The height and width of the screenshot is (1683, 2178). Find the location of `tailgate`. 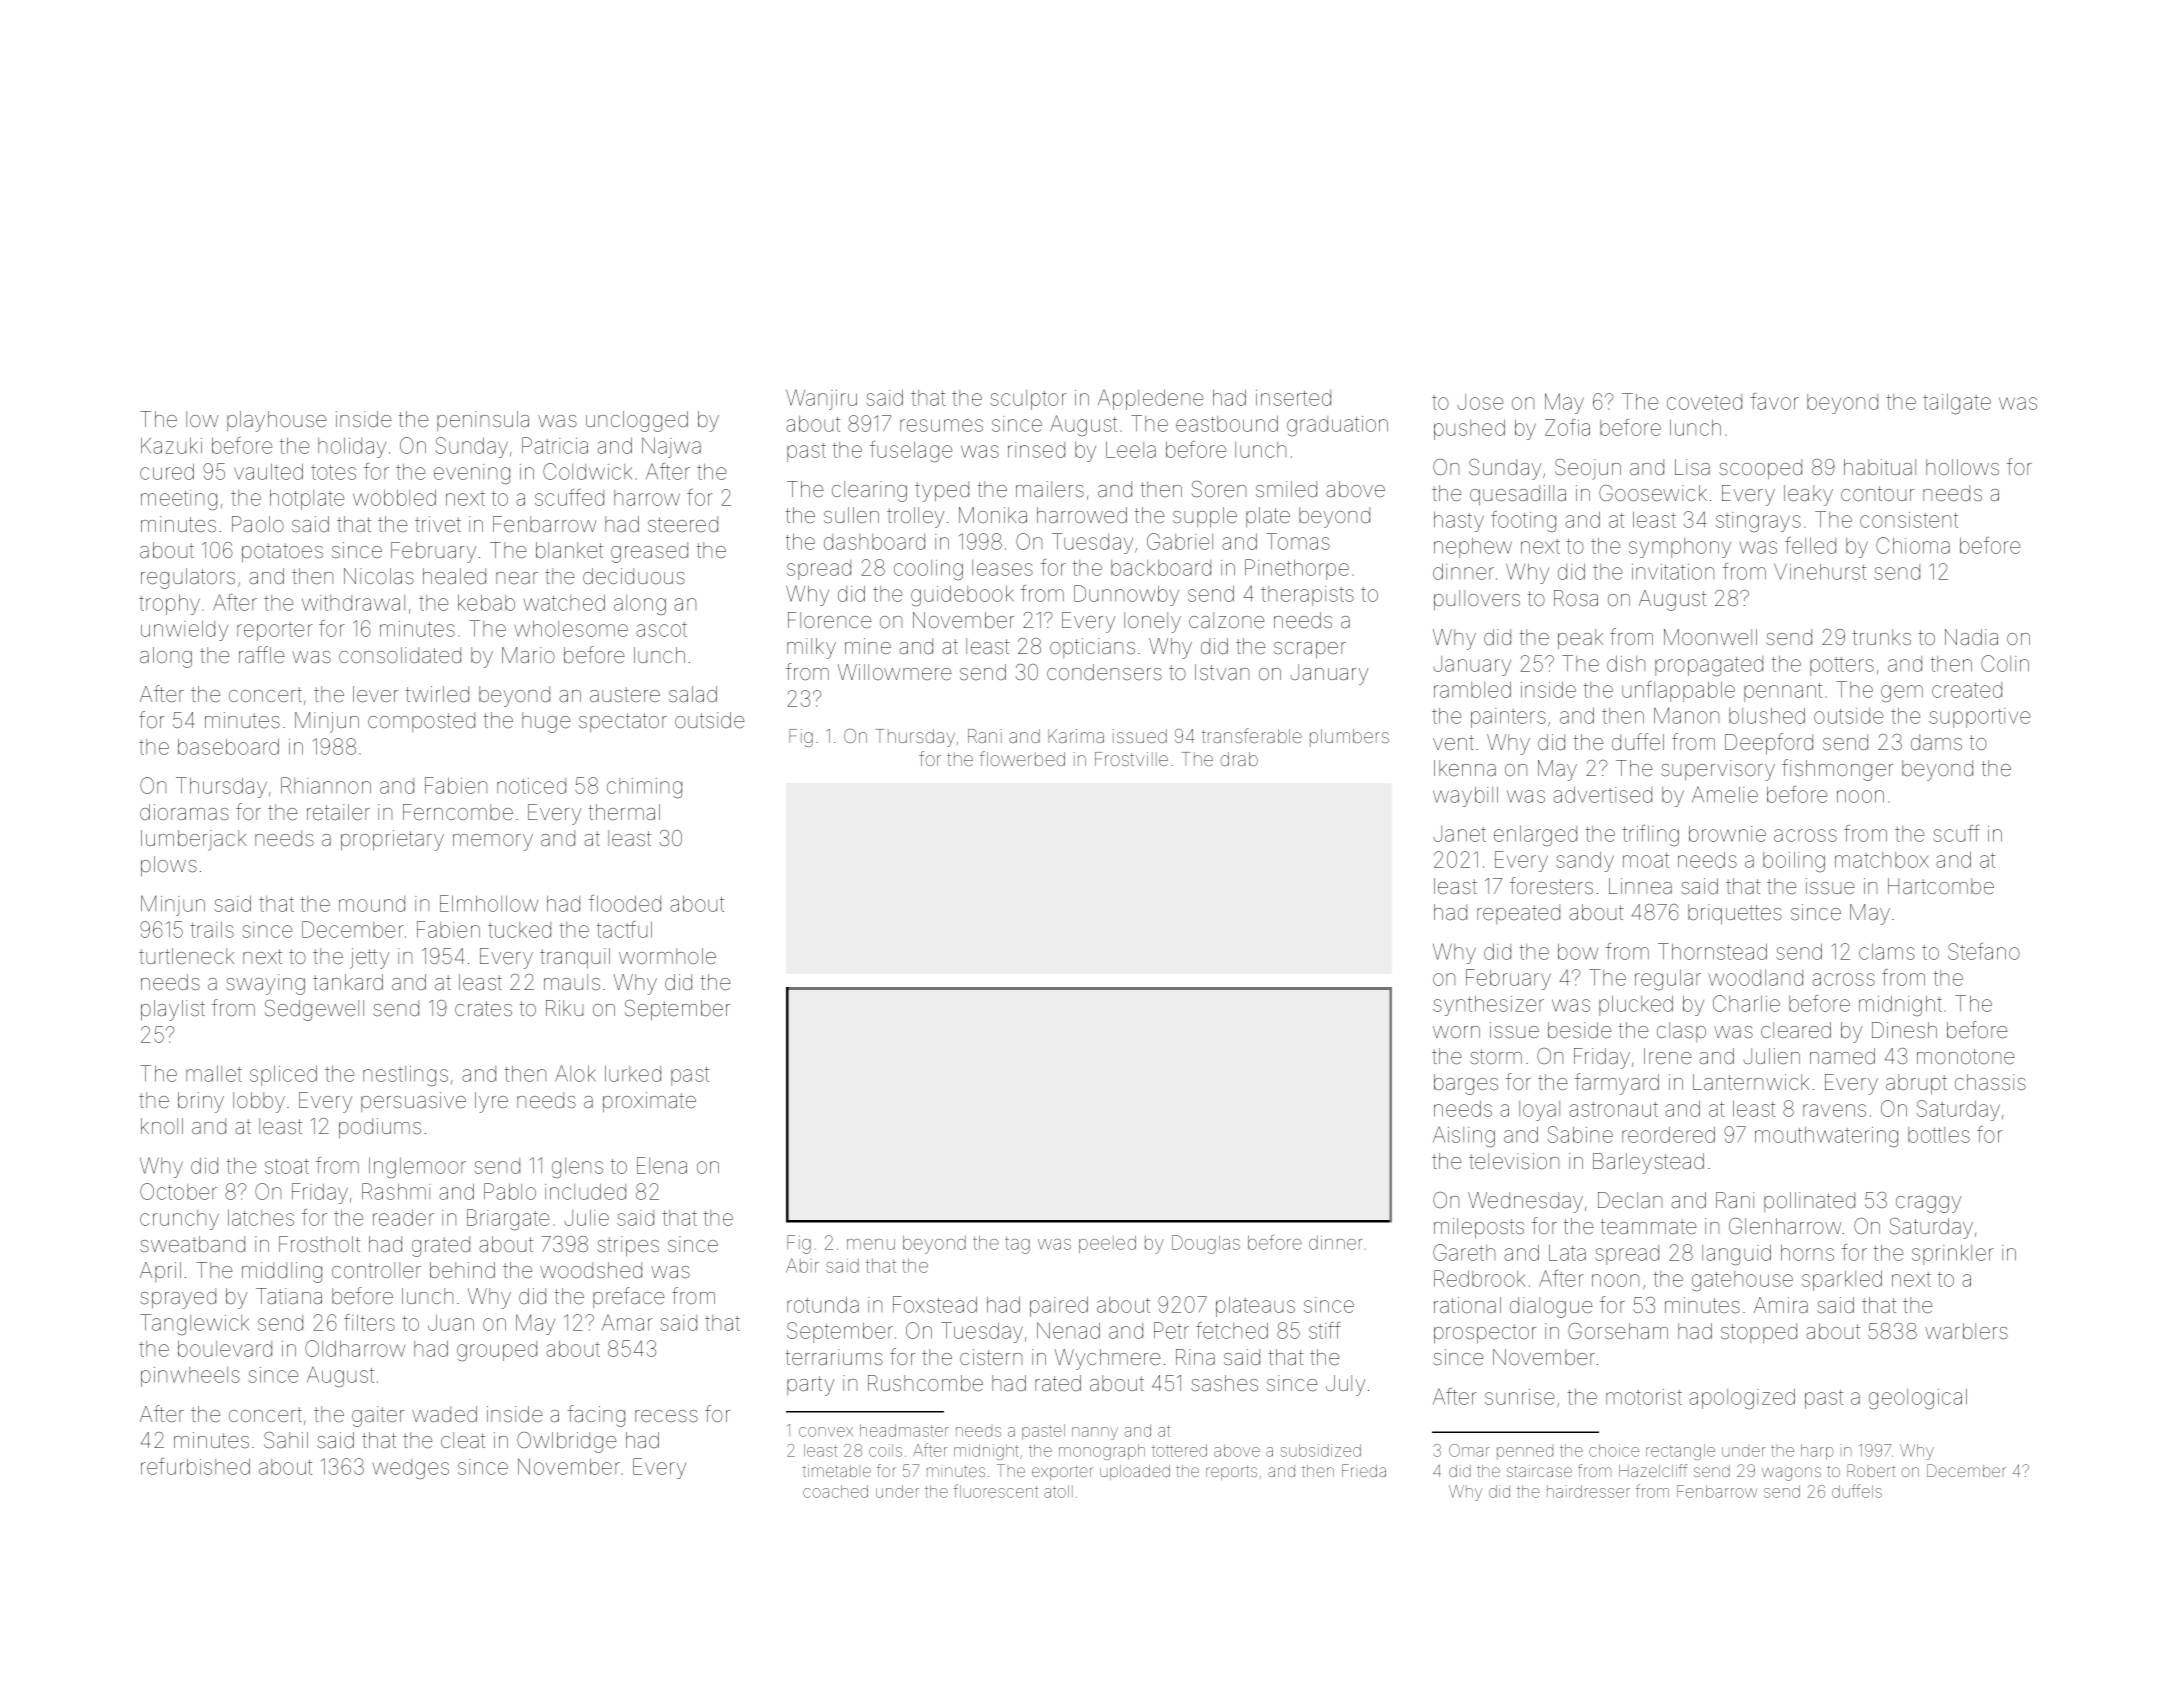

tailgate is located at coordinates (1957, 403).
